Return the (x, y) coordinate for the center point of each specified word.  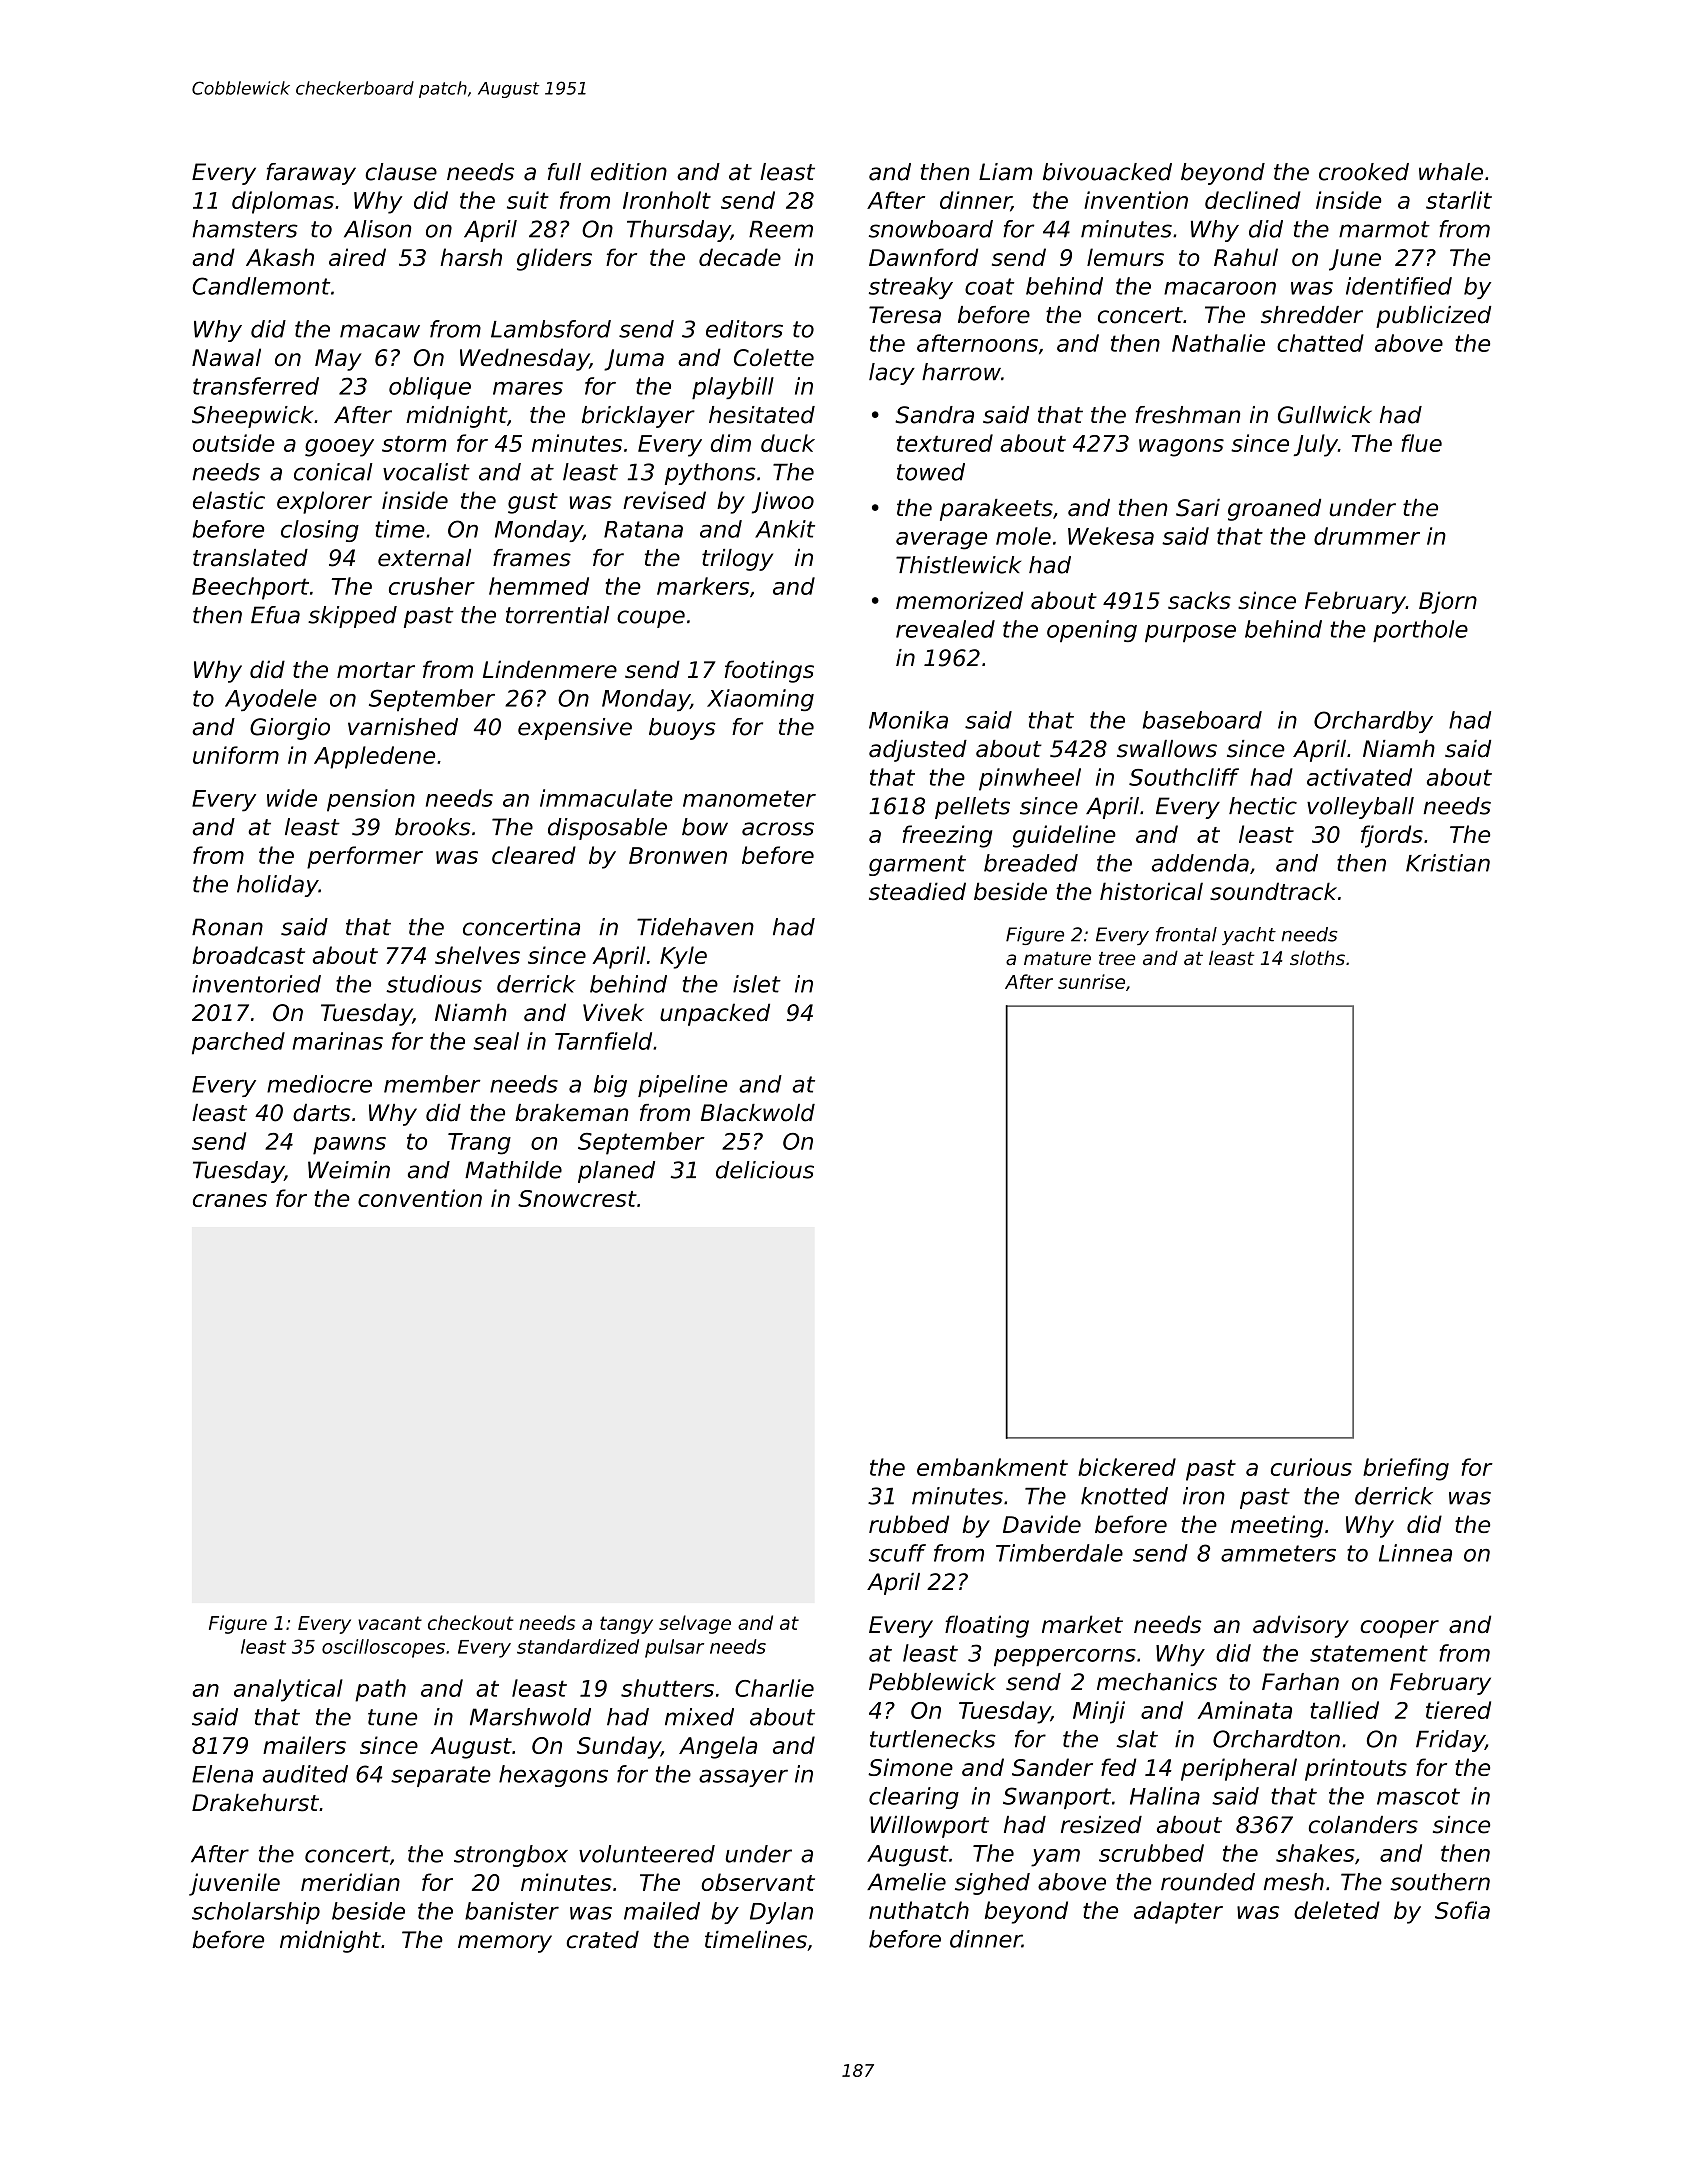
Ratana (643, 529)
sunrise (1091, 981)
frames (532, 558)
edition (629, 172)
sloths (1317, 958)
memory (505, 1944)
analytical (288, 1690)
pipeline (683, 1086)
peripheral (1239, 1769)
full (564, 172)
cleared (534, 855)
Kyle (683, 957)
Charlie (774, 1688)
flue (1421, 443)
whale (1451, 172)
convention (420, 1198)
